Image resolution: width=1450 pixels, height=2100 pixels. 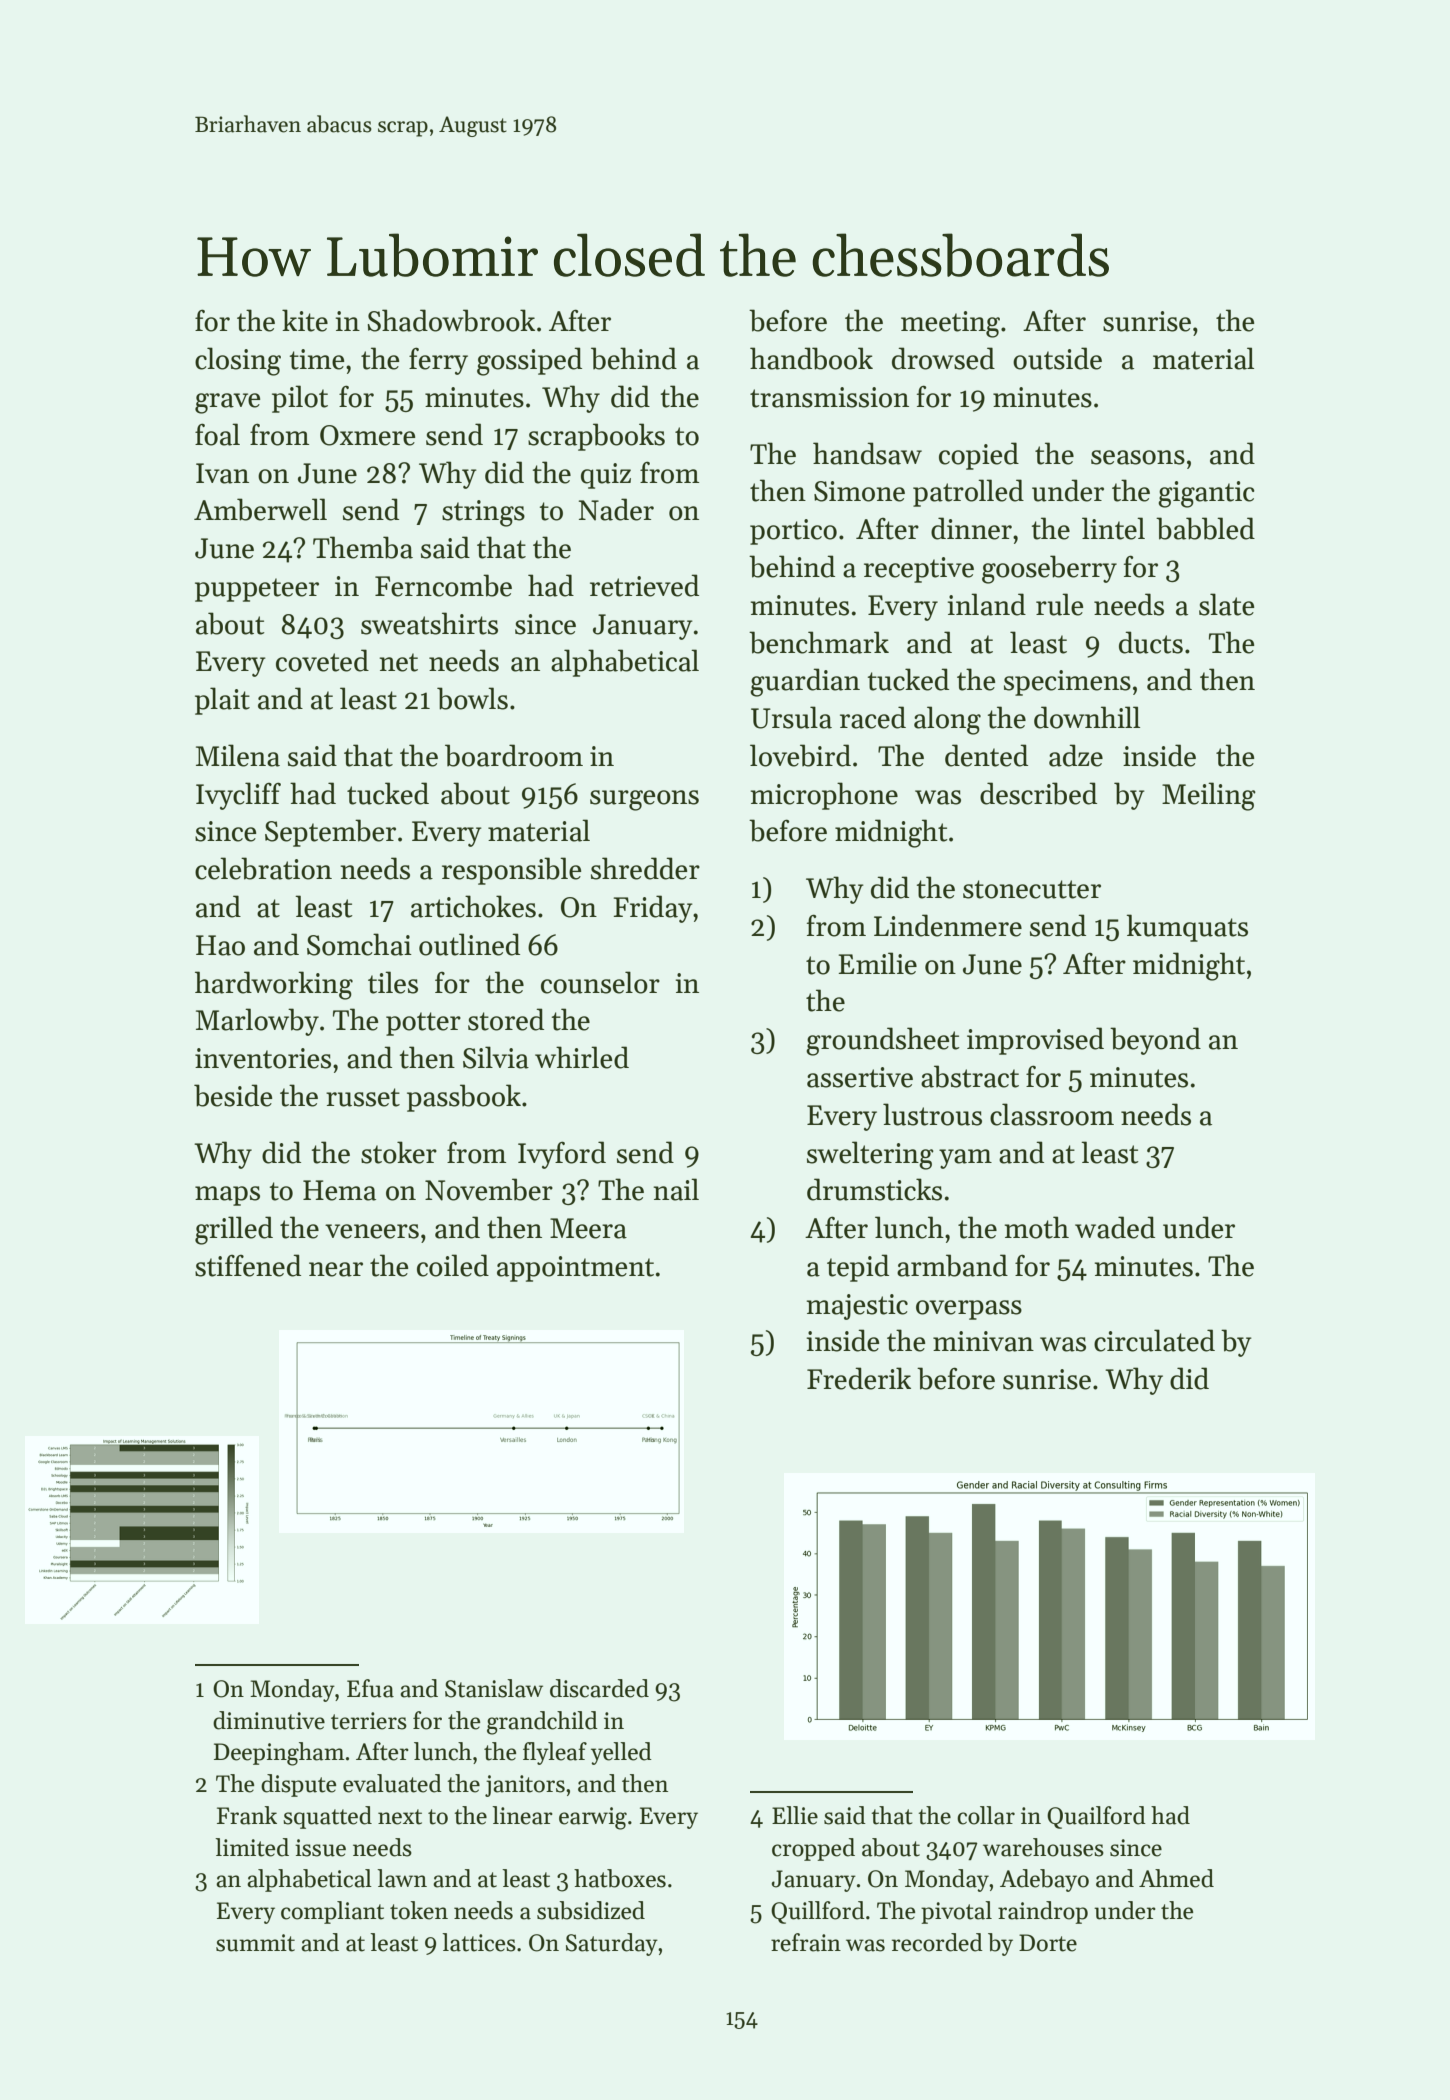 I want to click on stonecutter, so click(x=1032, y=889).
